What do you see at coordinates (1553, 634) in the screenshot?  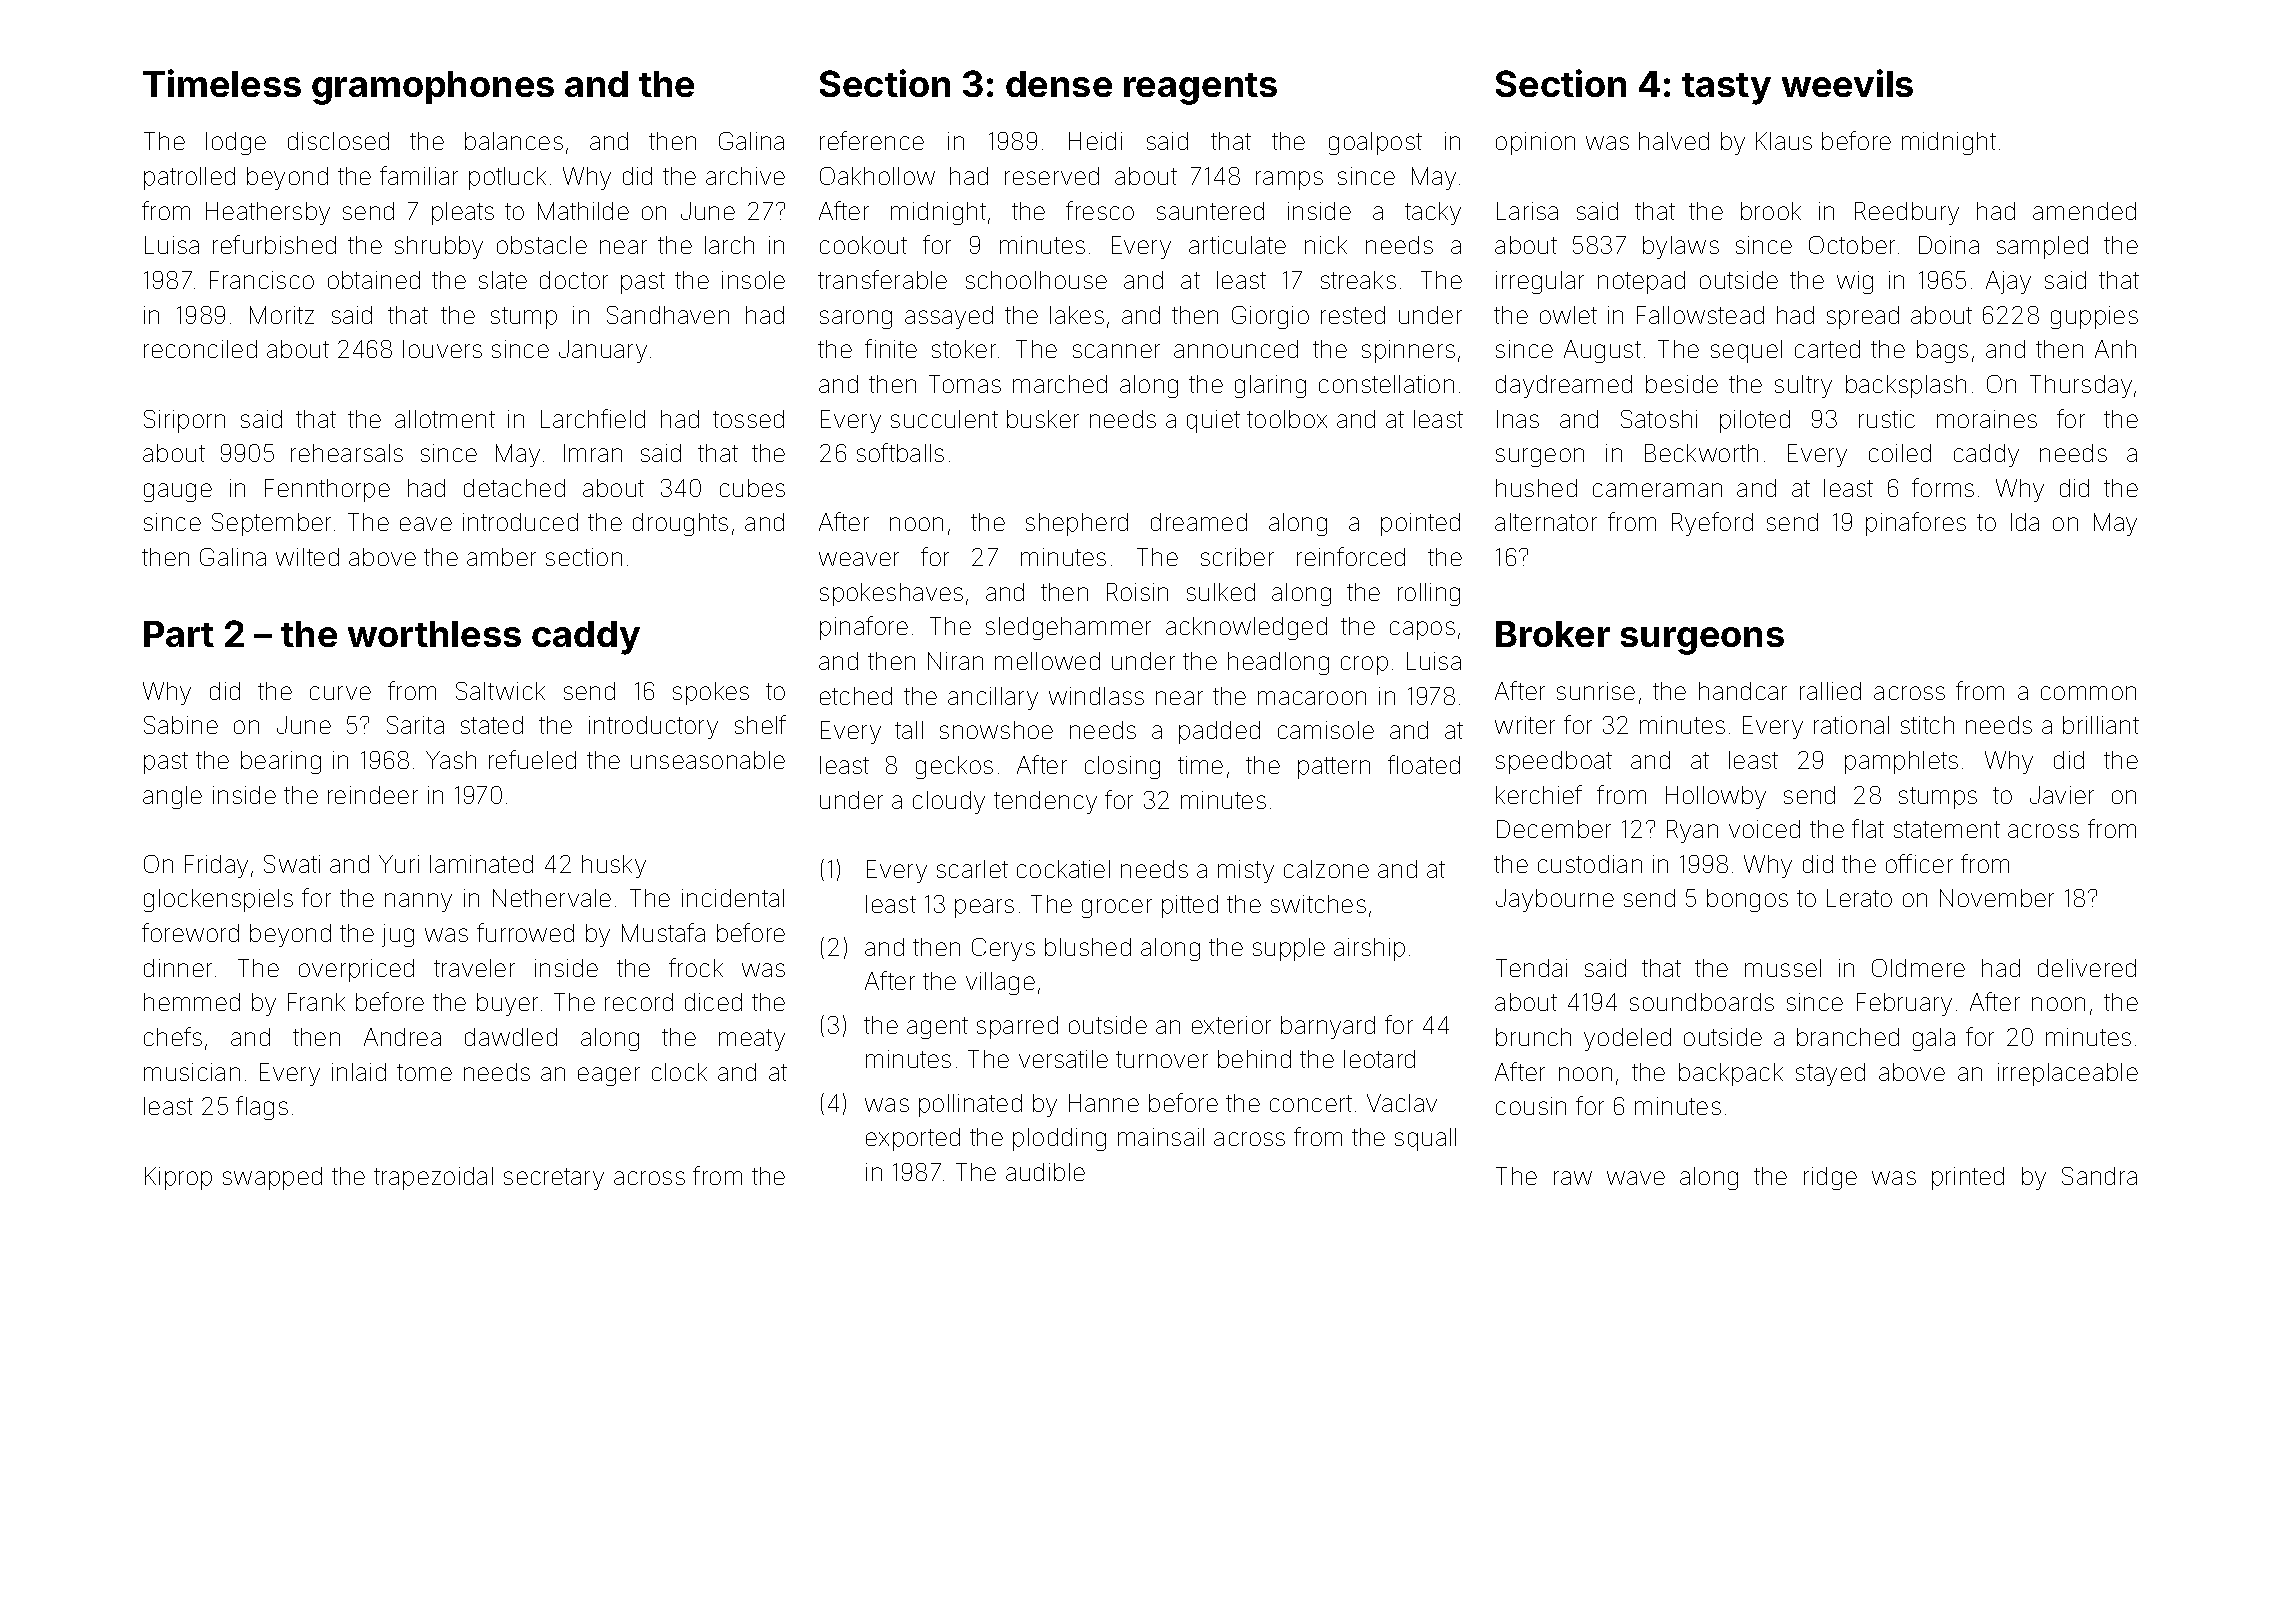 I see `Broker` at bounding box center [1553, 634].
